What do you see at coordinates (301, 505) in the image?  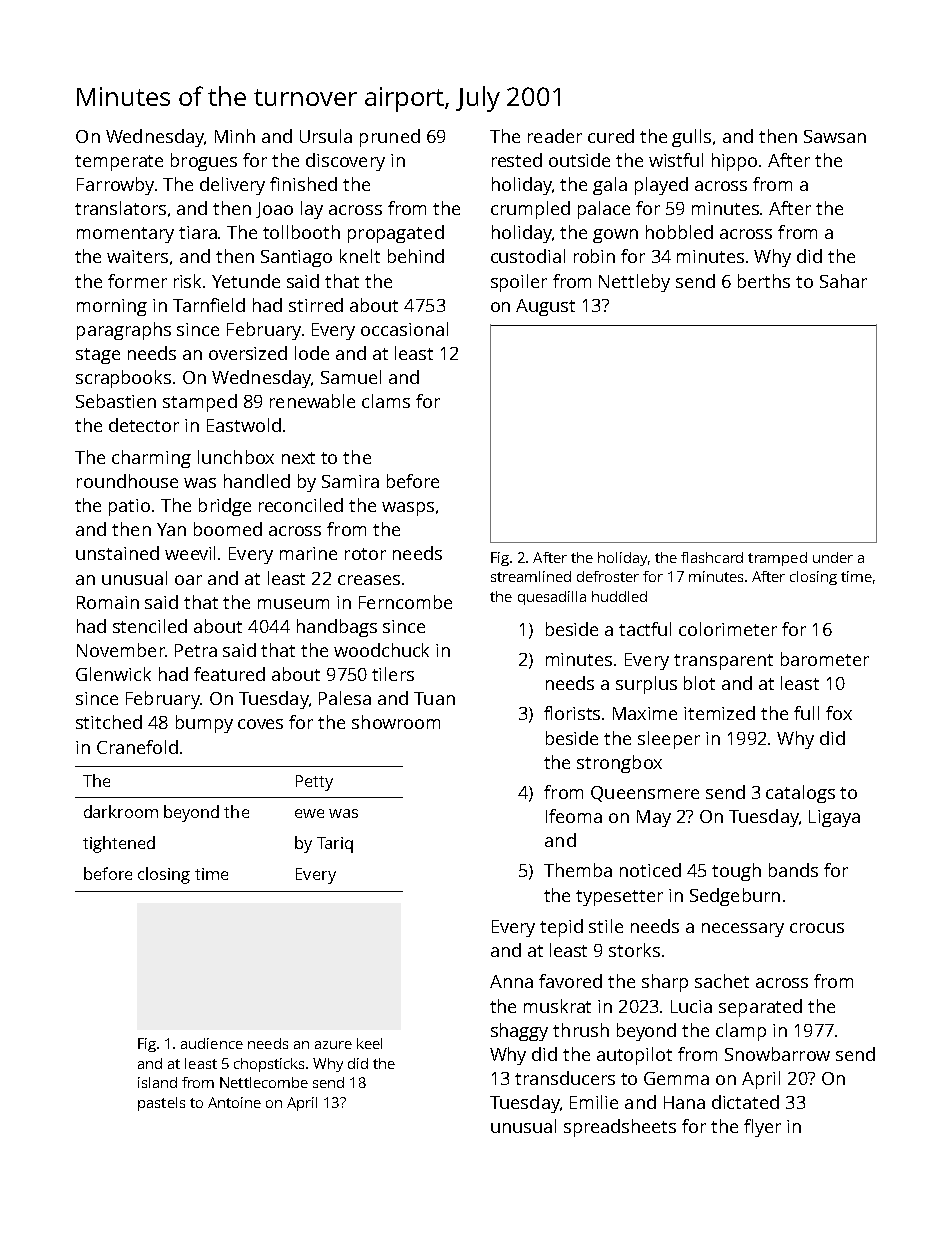 I see `reconciled` at bounding box center [301, 505].
